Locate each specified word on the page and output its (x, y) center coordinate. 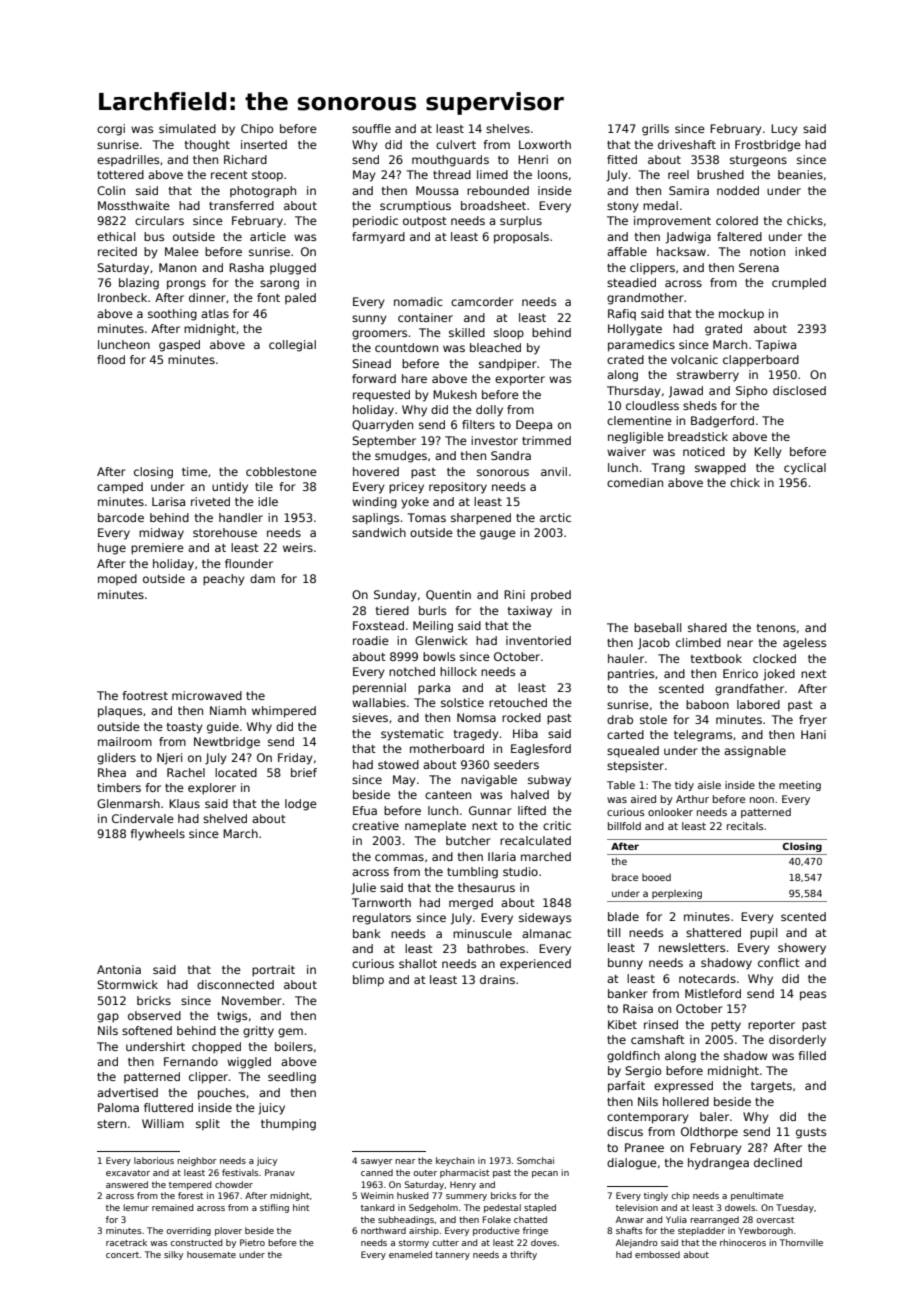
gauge (498, 535)
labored (758, 704)
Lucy (784, 130)
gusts (811, 1133)
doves (544, 1242)
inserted (264, 144)
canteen (448, 795)
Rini (514, 594)
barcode (121, 517)
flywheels (158, 835)
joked (779, 675)
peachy (224, 580)
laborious (154, 1160)
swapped (720, 469)
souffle (371, 128)
